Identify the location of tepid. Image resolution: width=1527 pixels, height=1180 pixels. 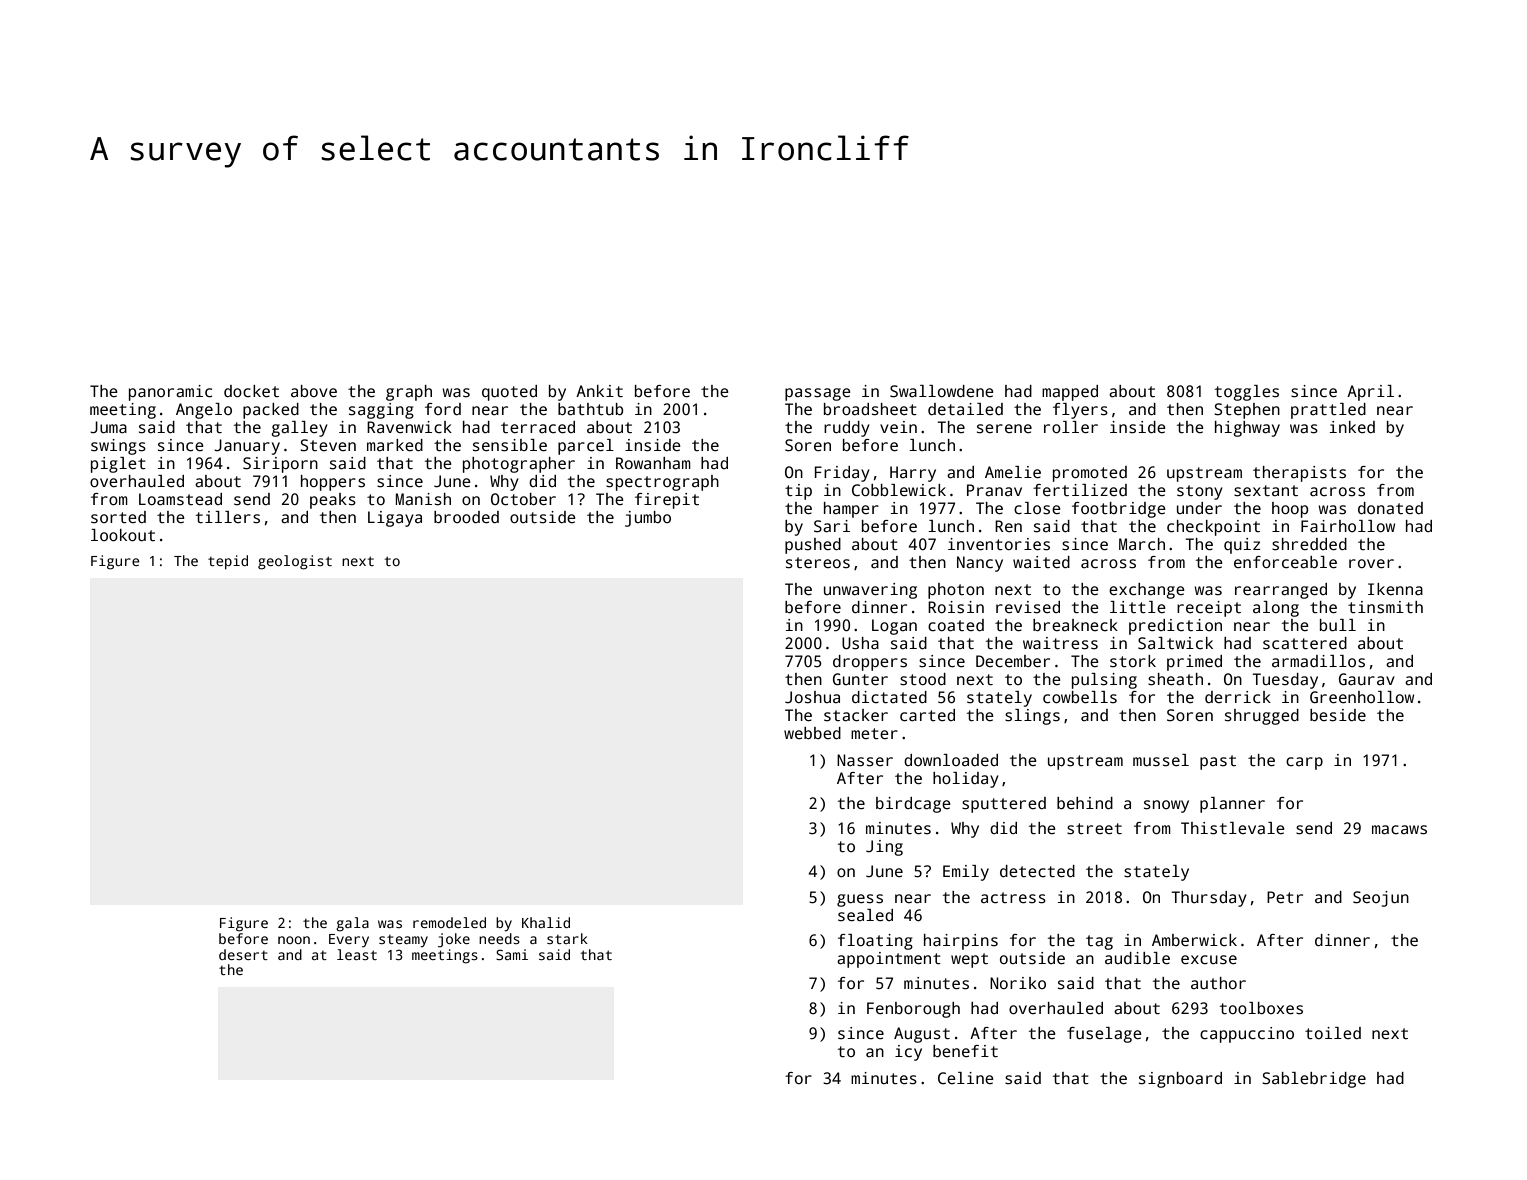
(228, 562).
